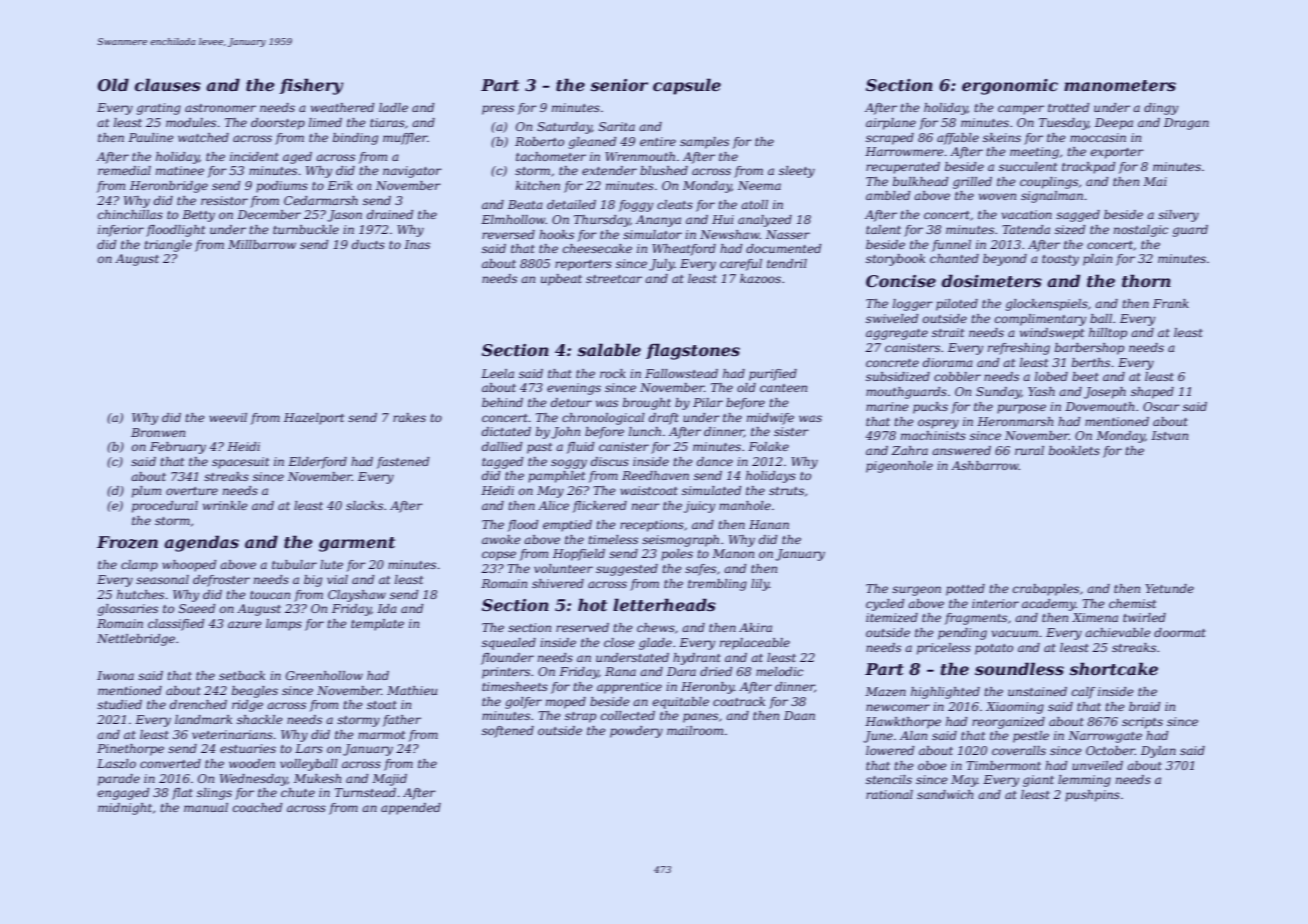 This image has width=1308, height=924. I want to click on manometers, so click(1120, 86).
